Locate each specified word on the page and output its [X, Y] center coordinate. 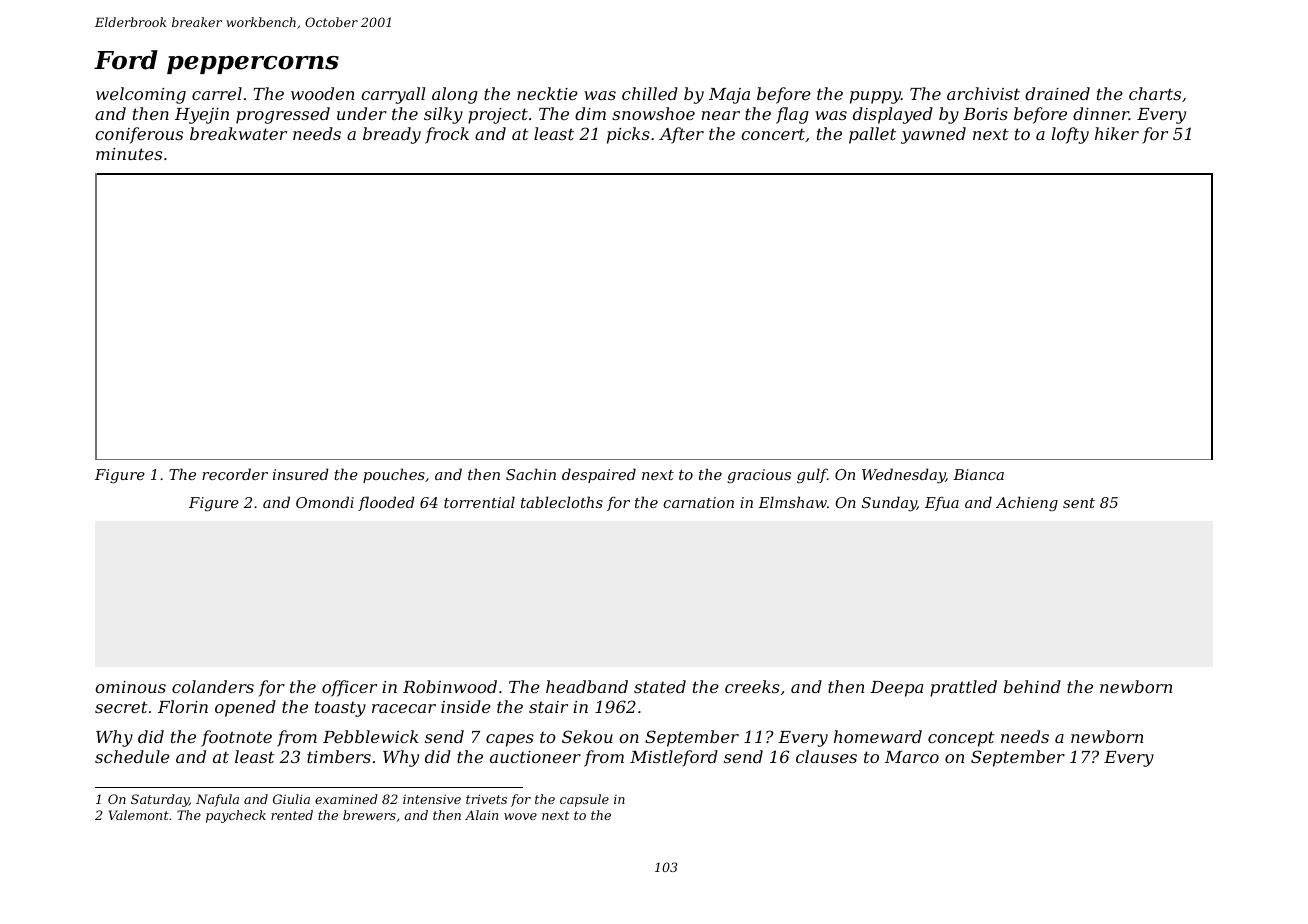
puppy [875, 97]
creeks [752, 686]
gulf [812, 476]
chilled [650, 93]
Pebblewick [371, 736]
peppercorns [253, 65]
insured [301, 474]
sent [1079, 503]
